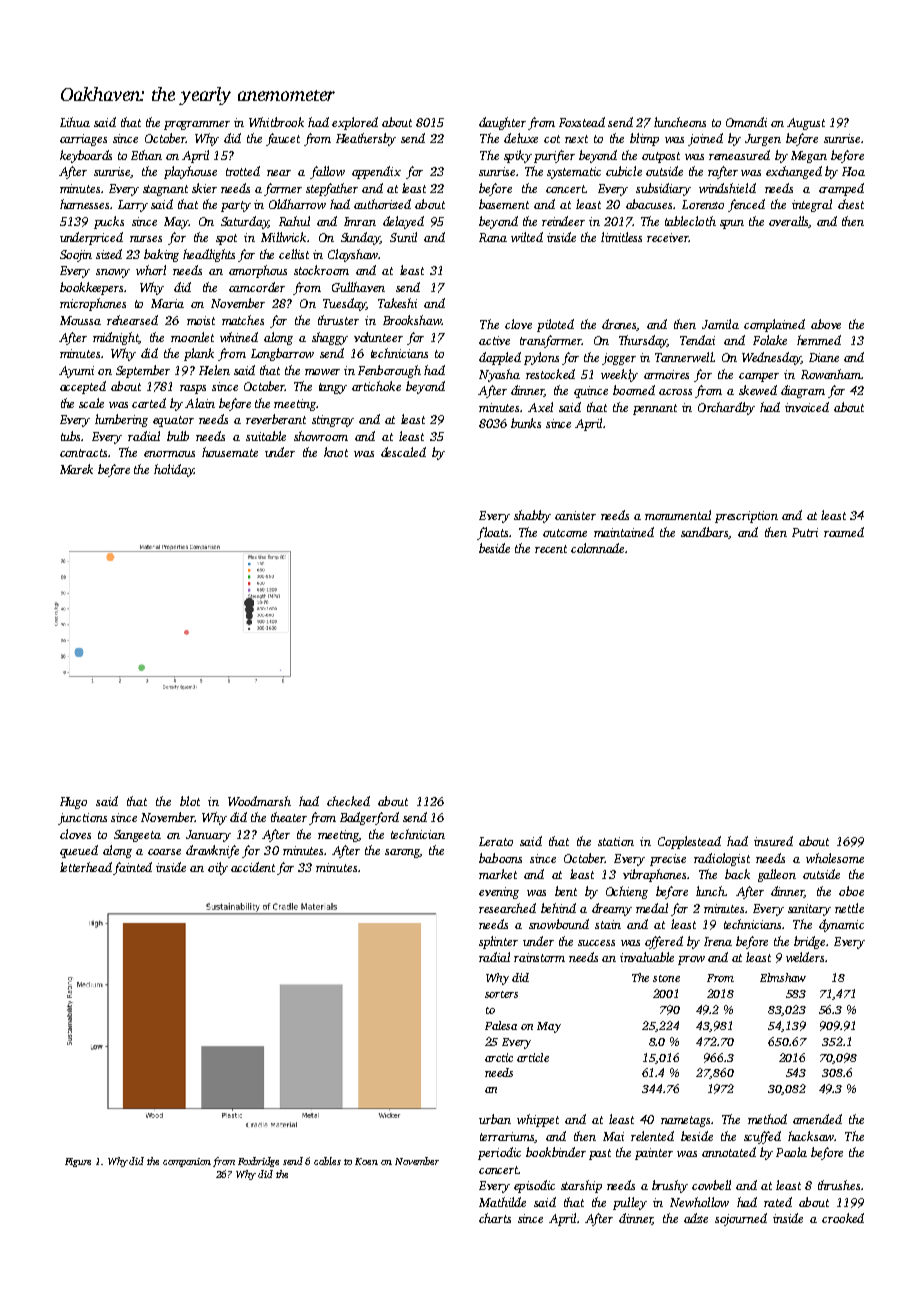 This screenshot has height=1308, width=924. What do you see at coordinates (187, 1162) in the screenshot?
I see `companion` at bounding box center [187, 1162].
